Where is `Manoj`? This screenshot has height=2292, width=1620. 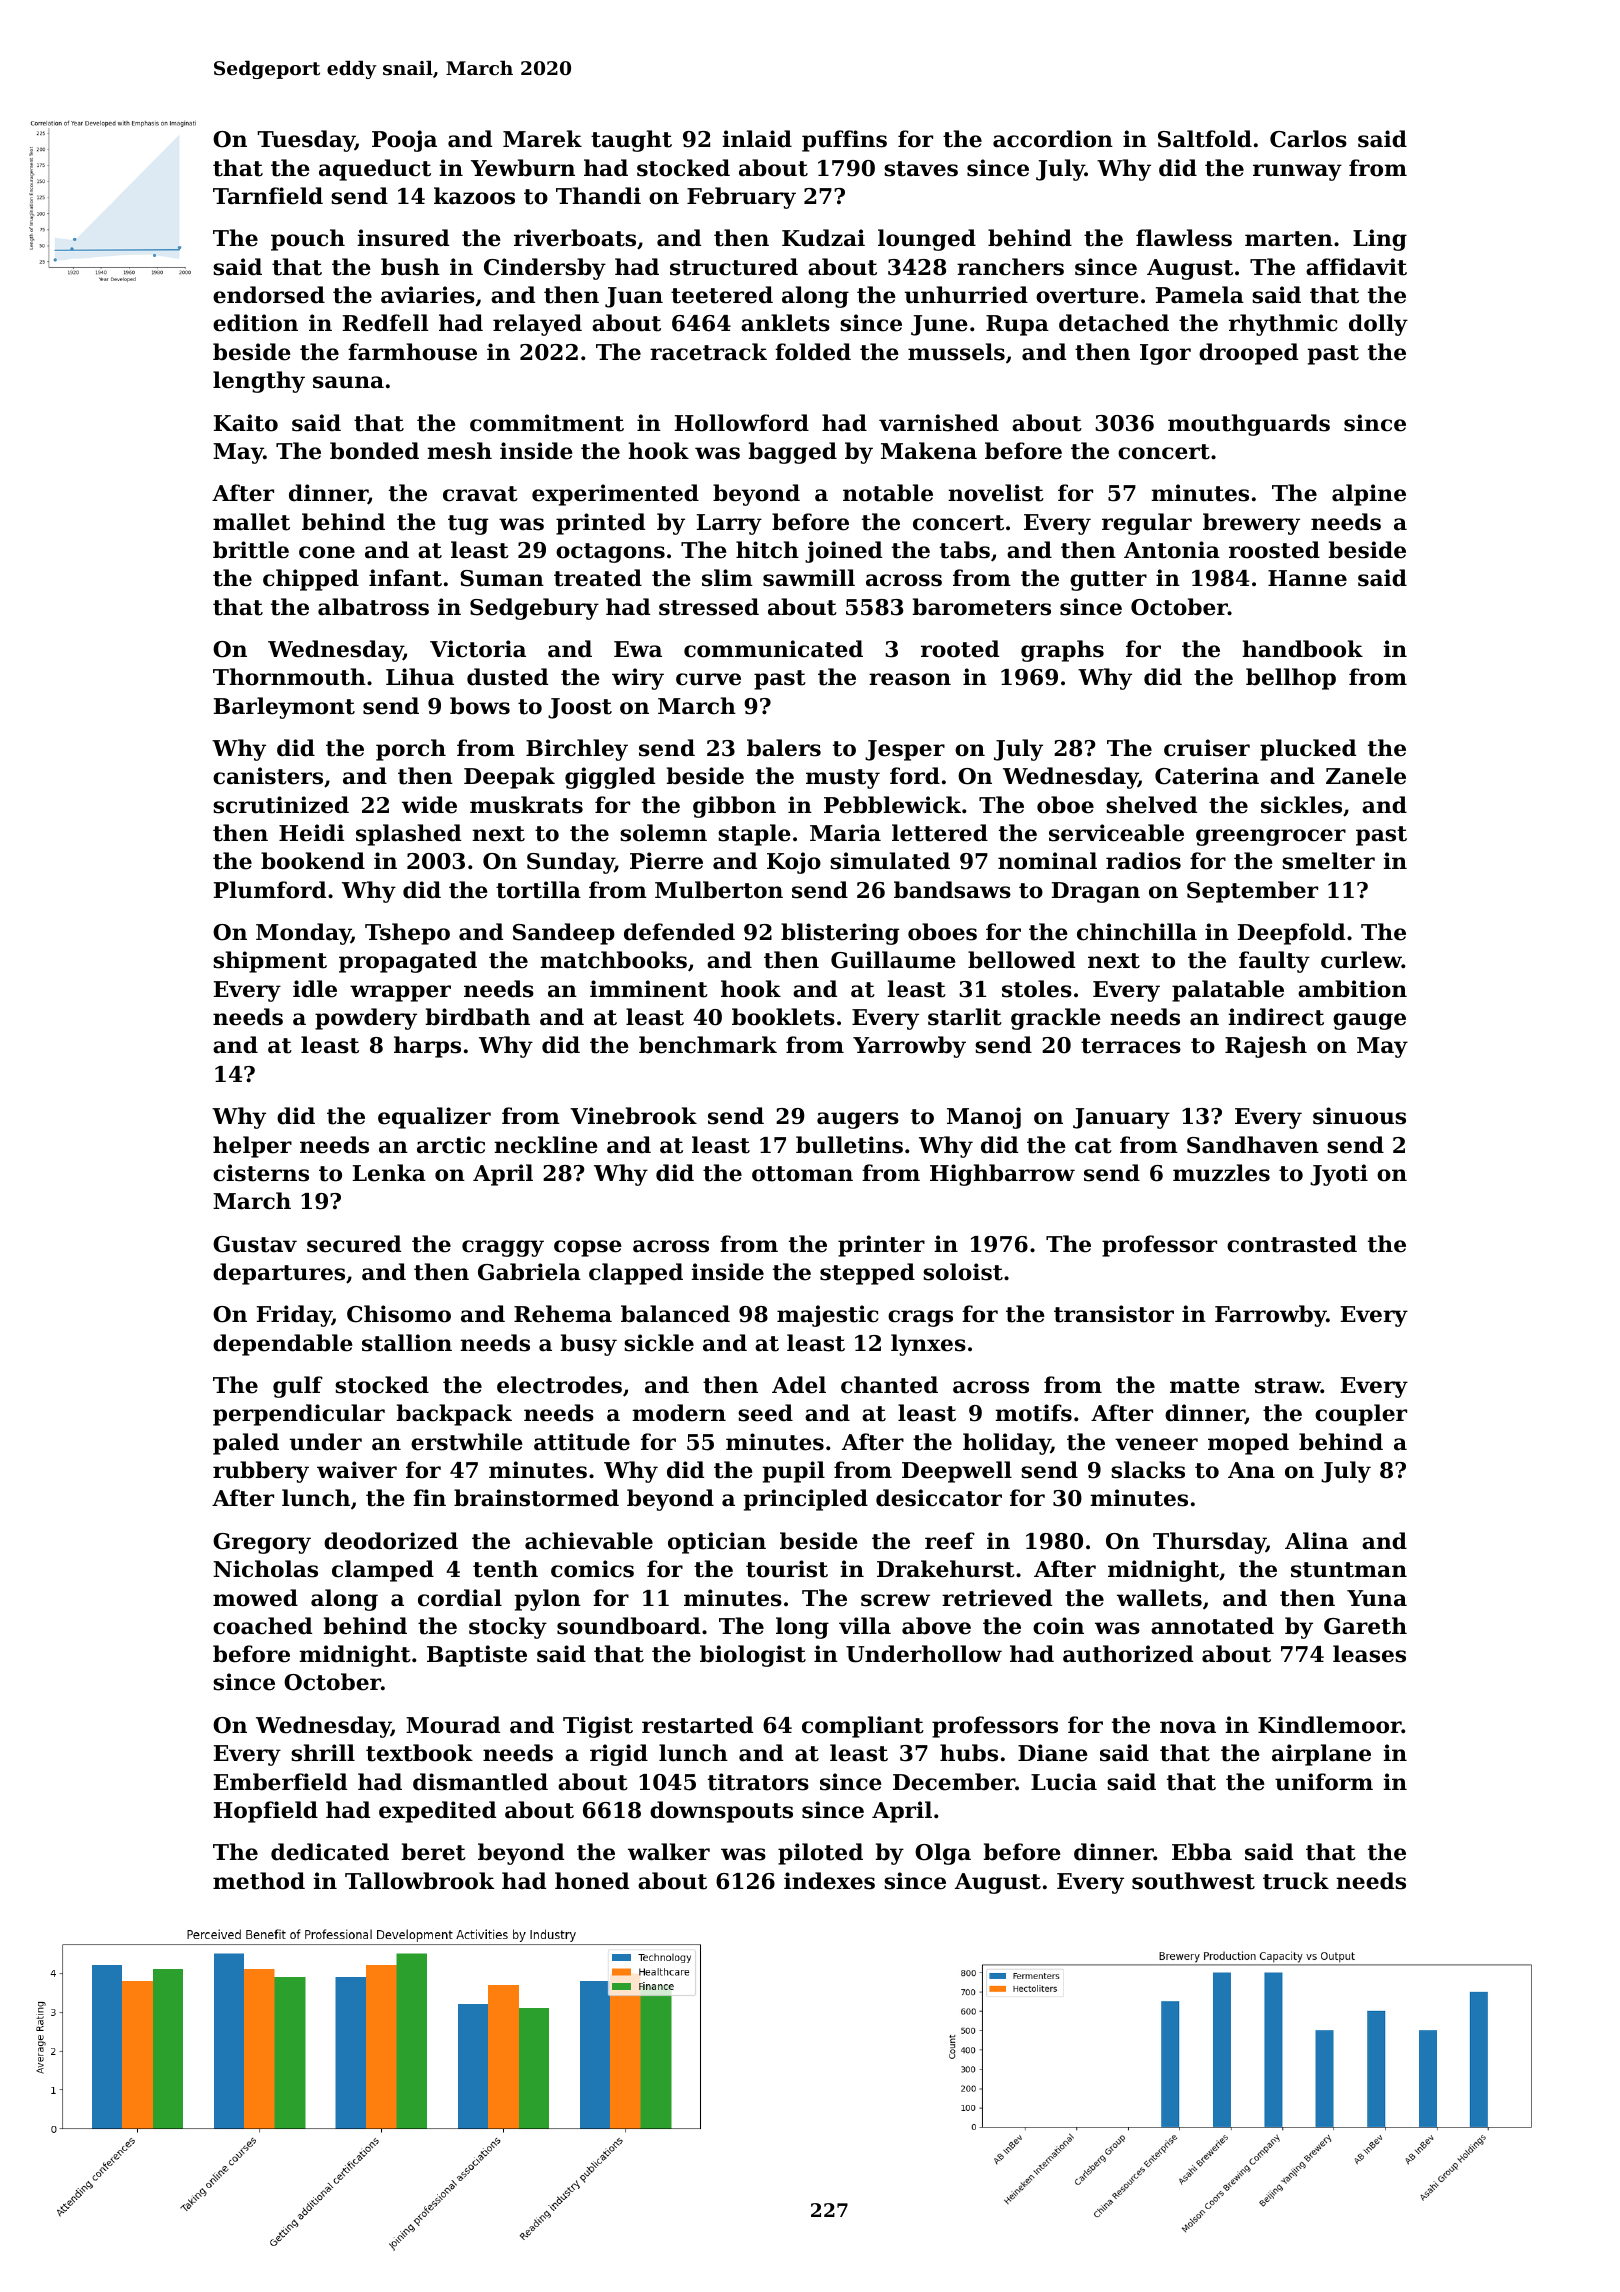
Manoj is located at coordinates (984, 1118).
